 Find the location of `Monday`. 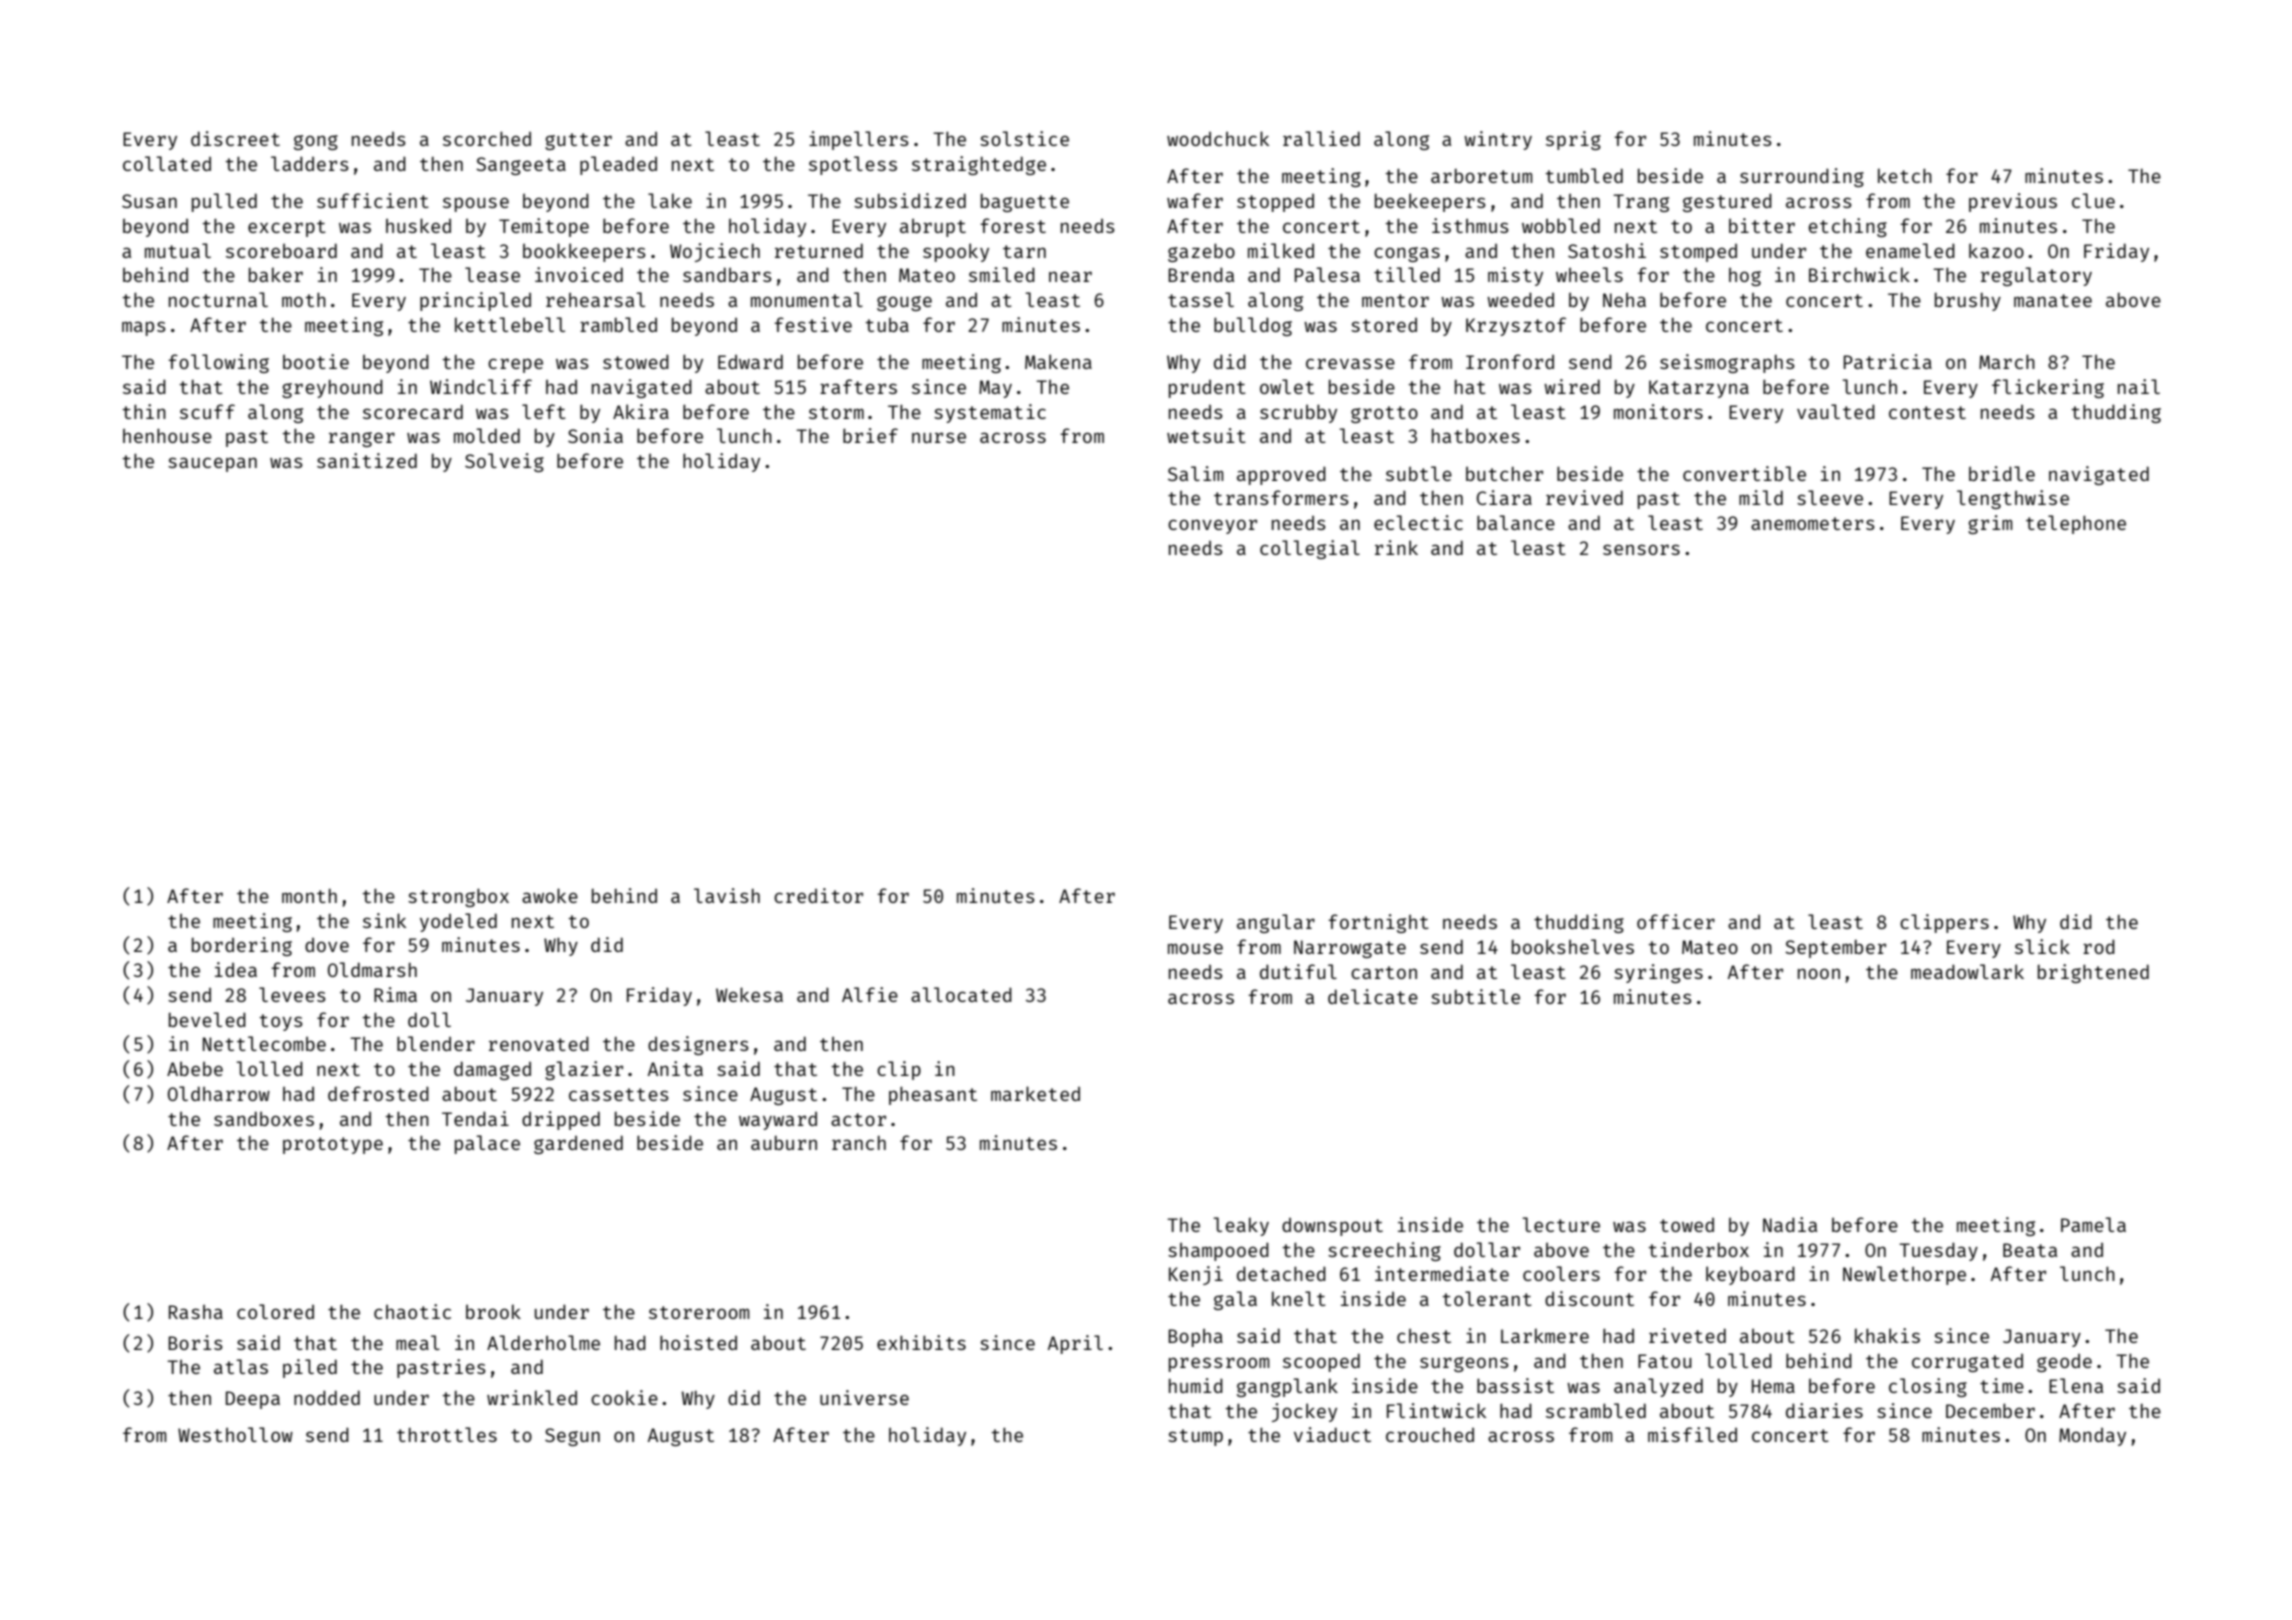

Monday is located at coordinates (2092, 1437).
